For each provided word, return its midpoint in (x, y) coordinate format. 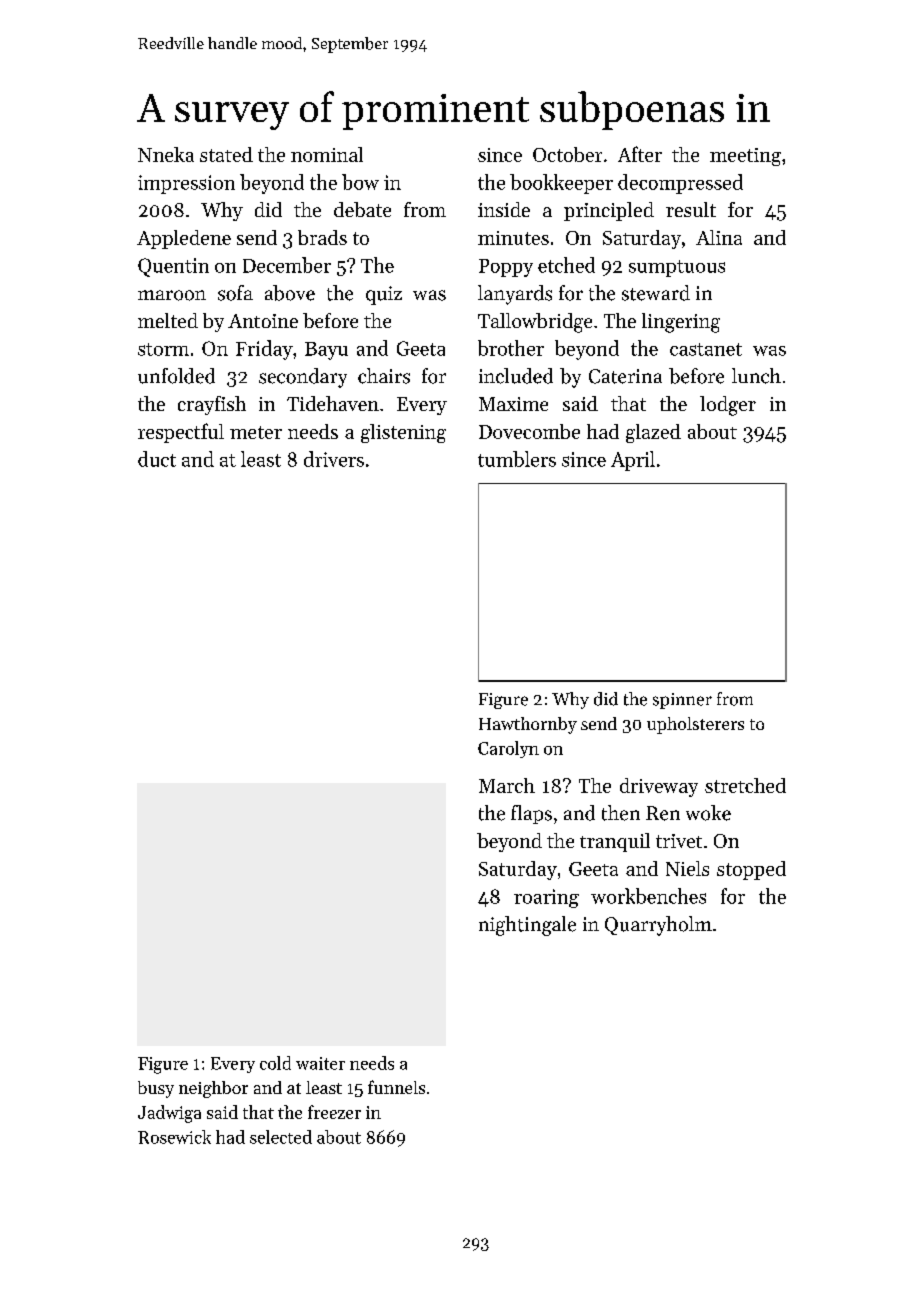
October (567, 154)
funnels (396, 1087)
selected (281, 1137)
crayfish (212, 405)
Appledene (184, 239)
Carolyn (508, 749)
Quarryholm (658, 926)
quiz (384, 295)
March (507, 785)
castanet (706, 349)
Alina (719, 237)
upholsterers (695, 725)
